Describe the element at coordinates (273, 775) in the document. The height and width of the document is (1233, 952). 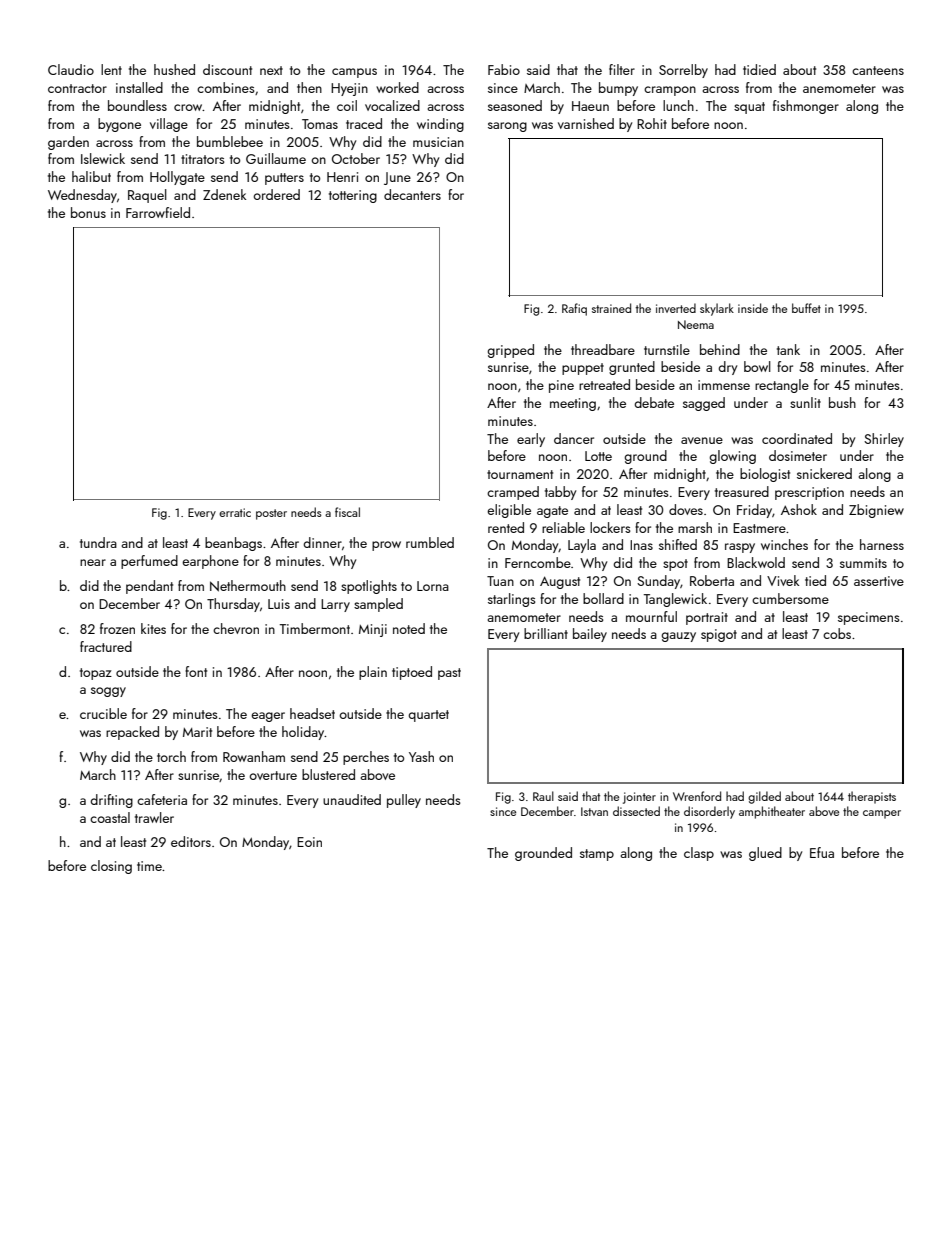
I see `overture` at that location.
